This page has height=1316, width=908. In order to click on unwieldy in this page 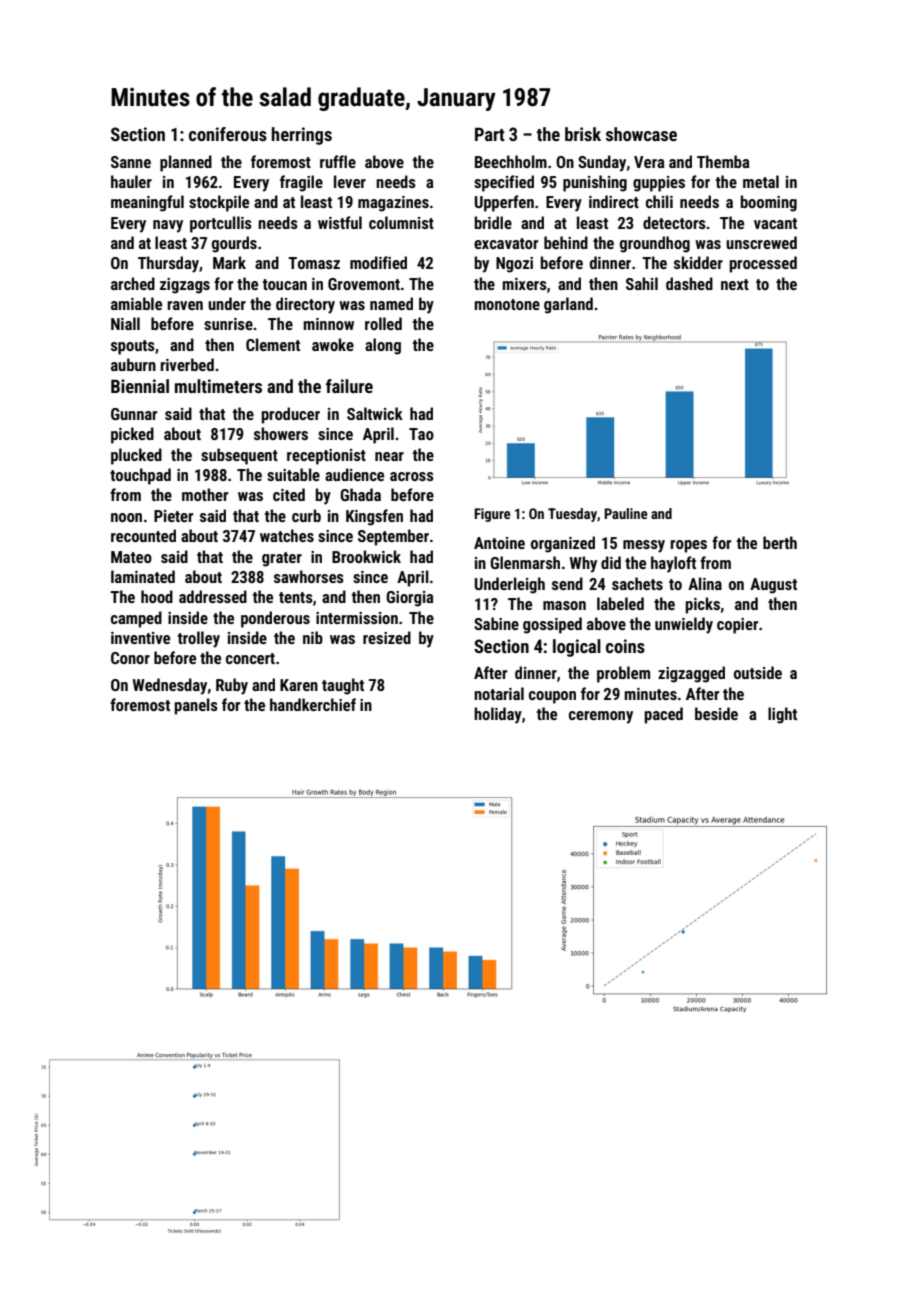, I will do `click(684, 625)`.
